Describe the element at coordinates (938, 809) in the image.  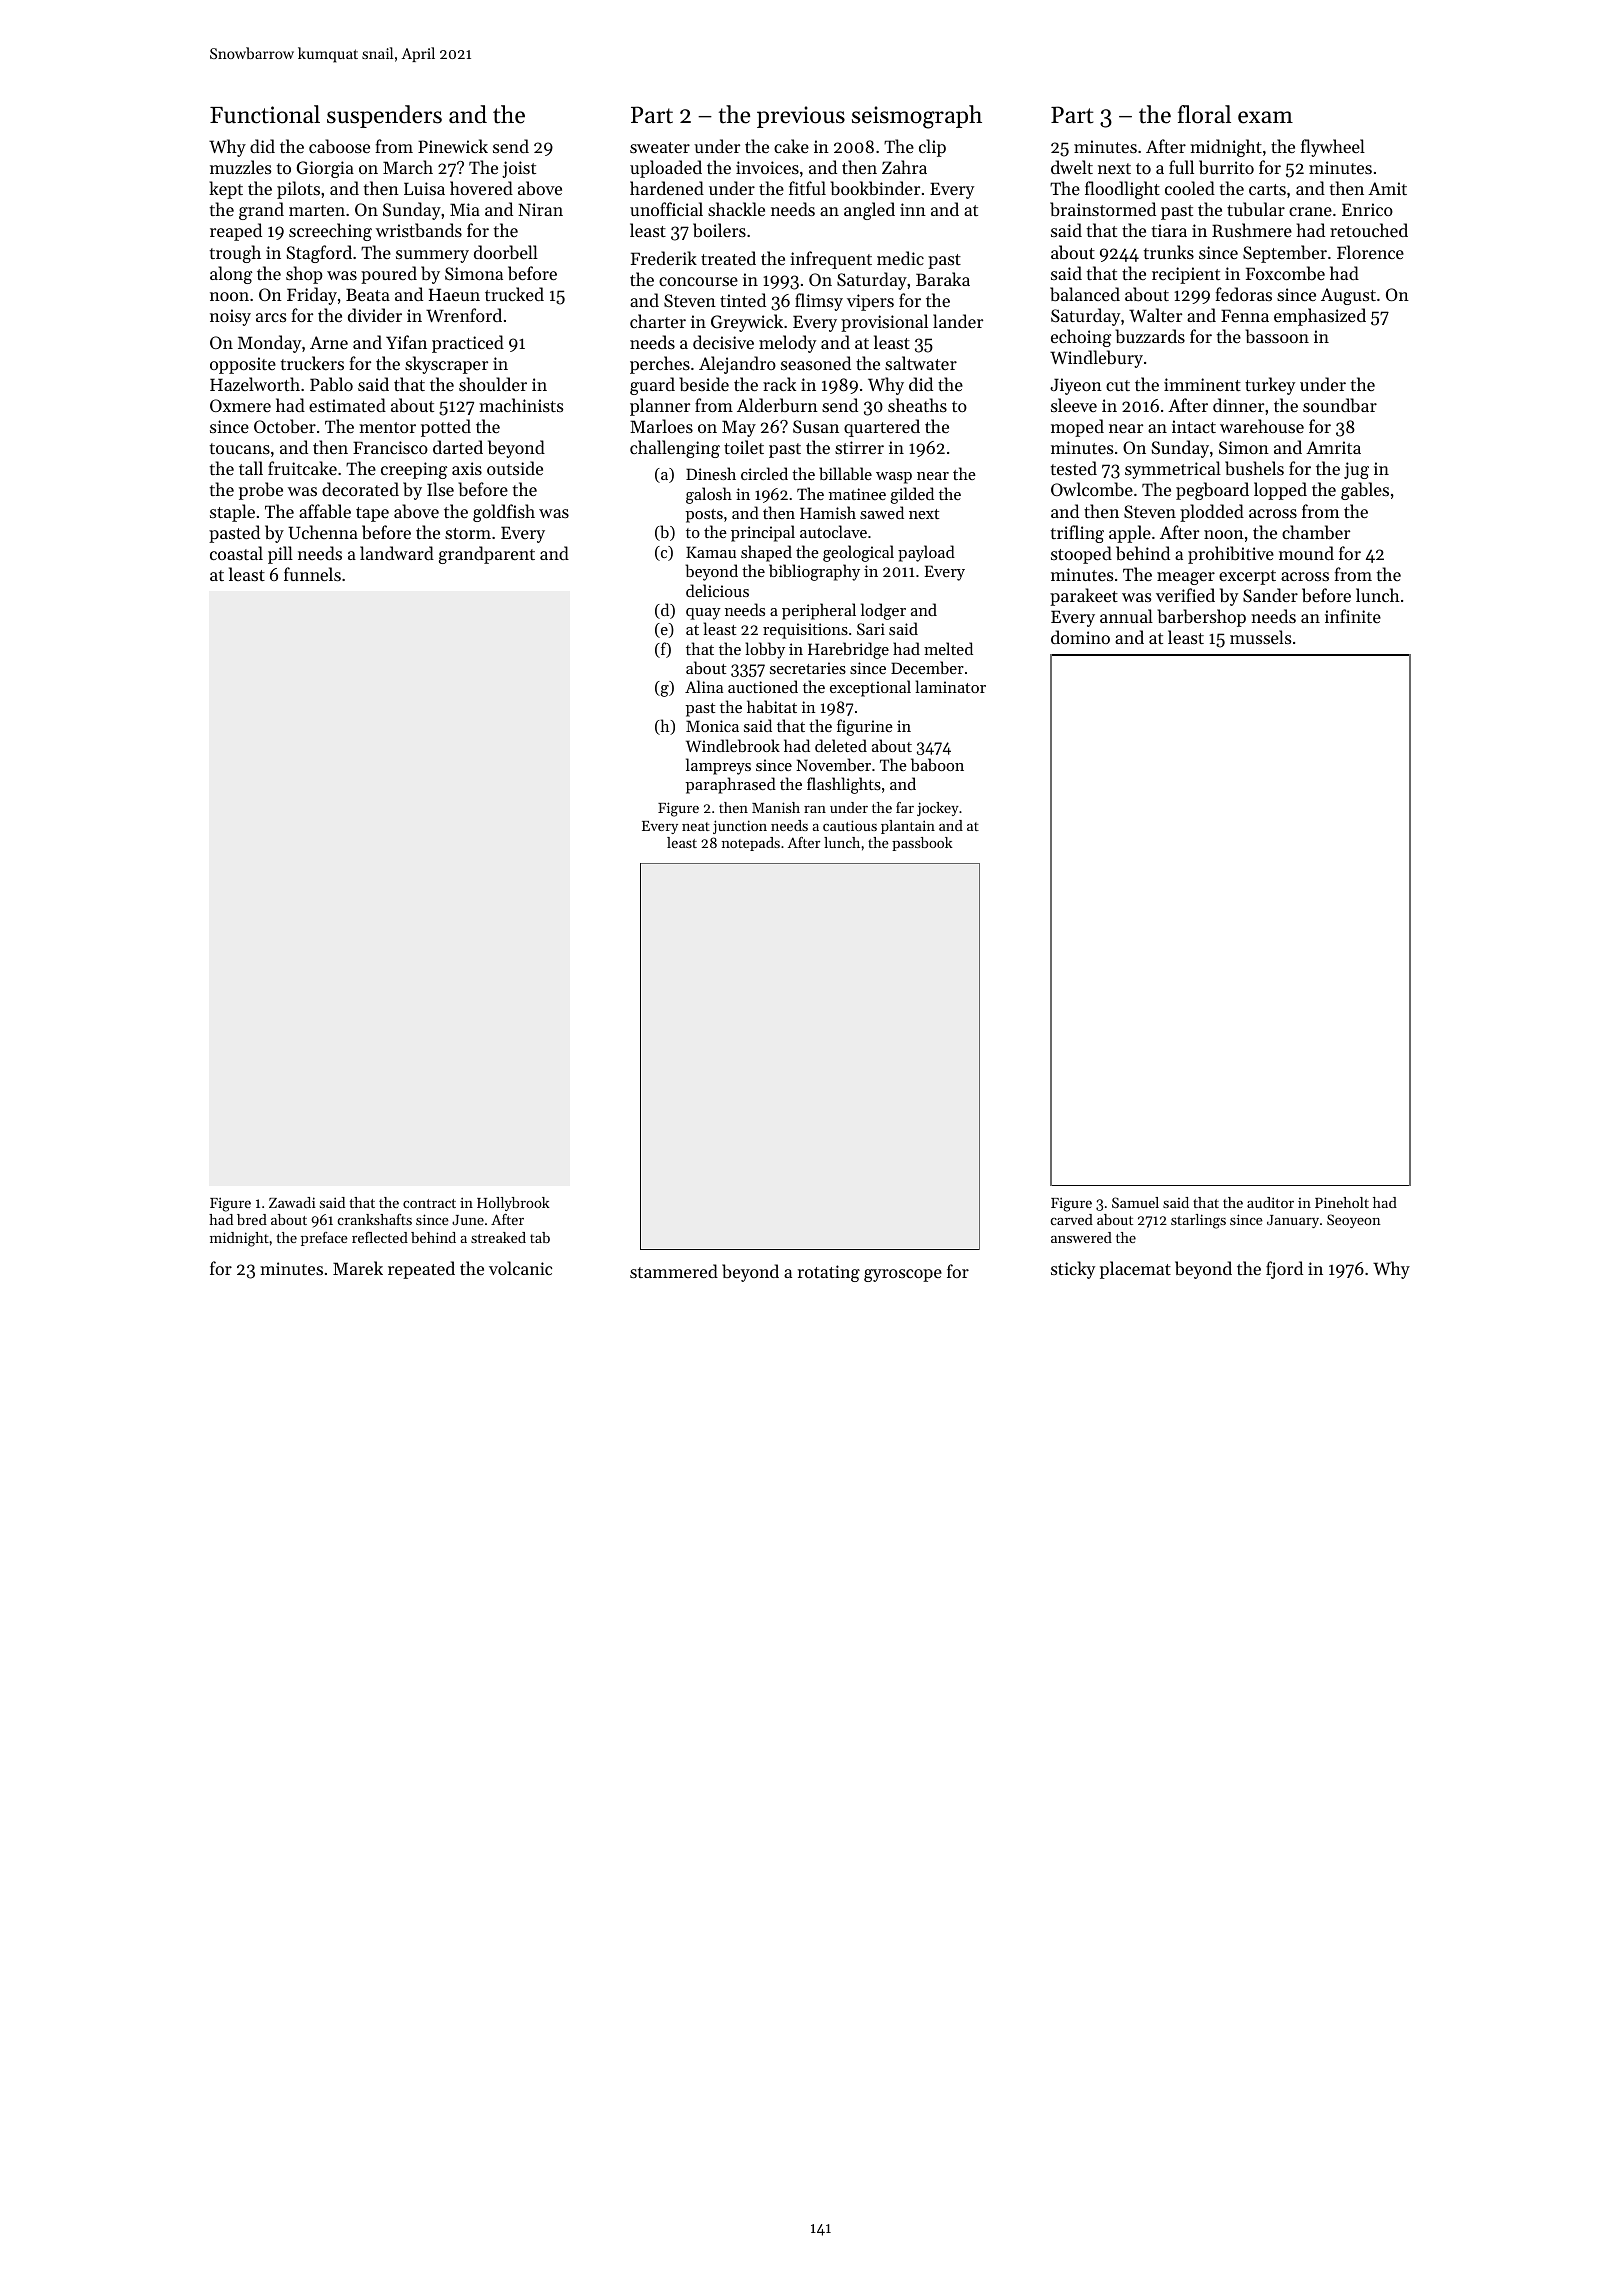
I see `jockey` at that location.
